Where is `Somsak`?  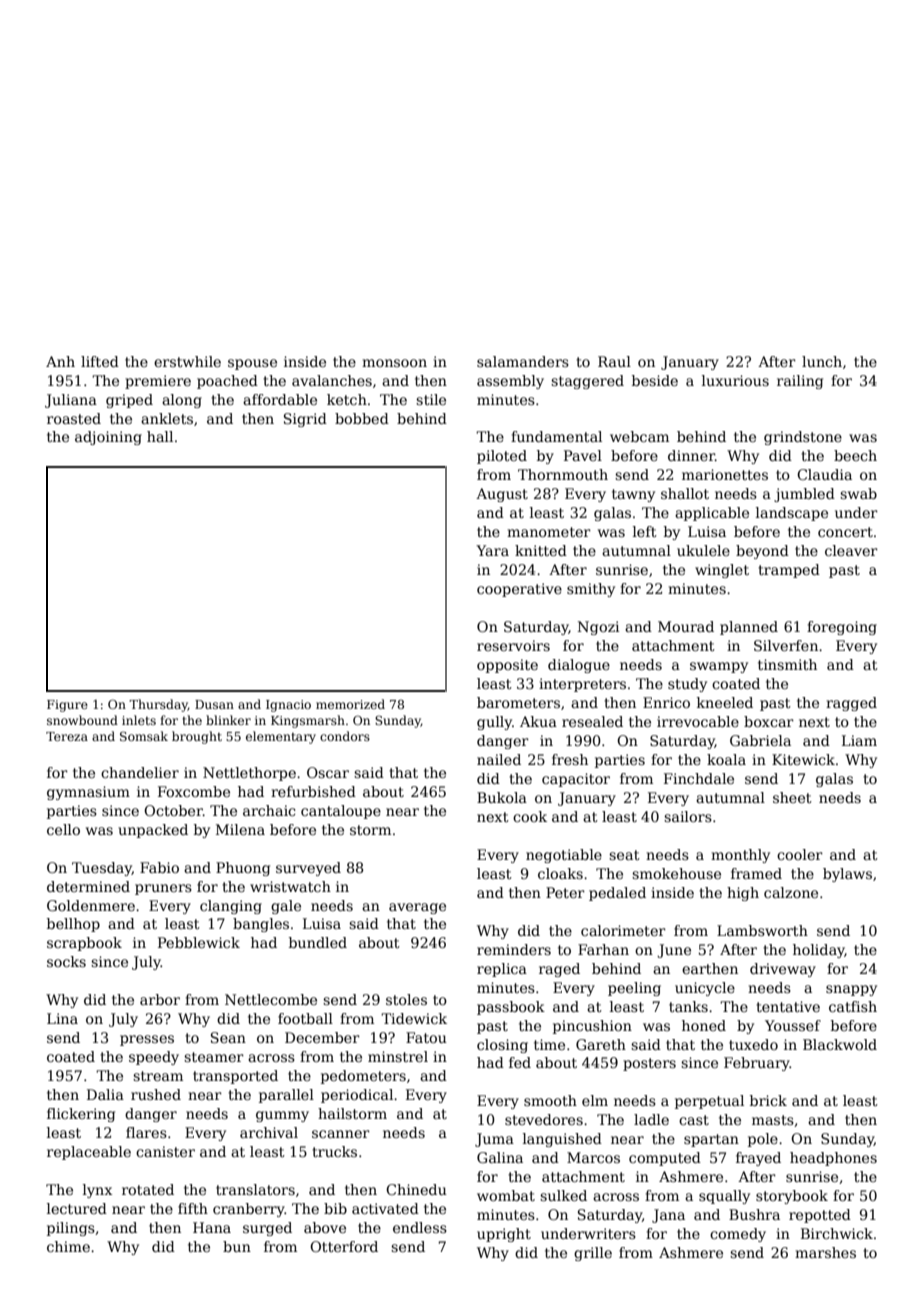 Somsak is located at coordinates (144, 736).
